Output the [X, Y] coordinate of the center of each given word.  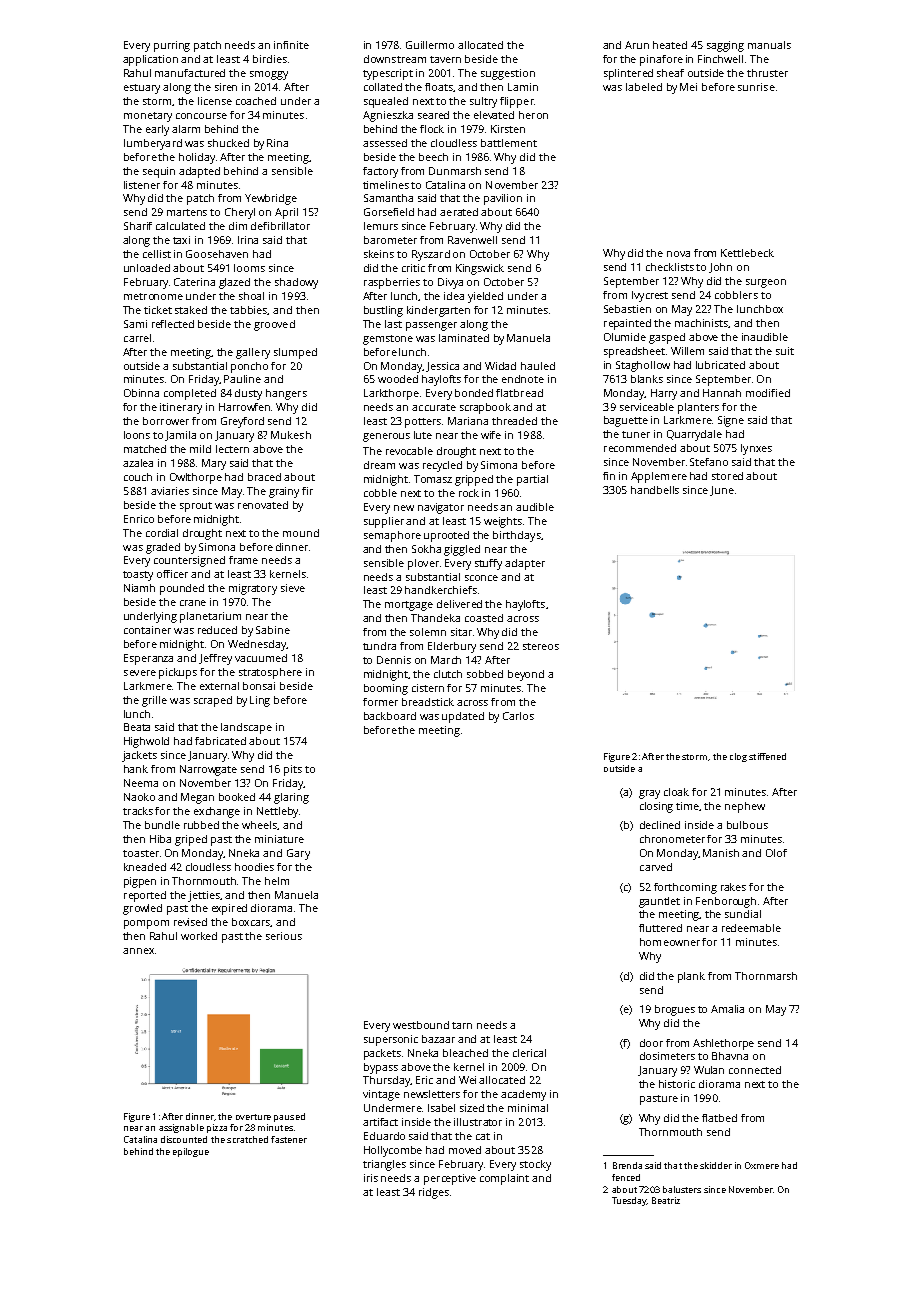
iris [371, 1178]
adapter [525, 564]
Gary [298, 854]
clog [738, 757]
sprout [196, 507]
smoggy [269, 75]
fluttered [660, 928]
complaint [504, 1179]
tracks [138, 811]
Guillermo [430, 45]
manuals [769, 45]
